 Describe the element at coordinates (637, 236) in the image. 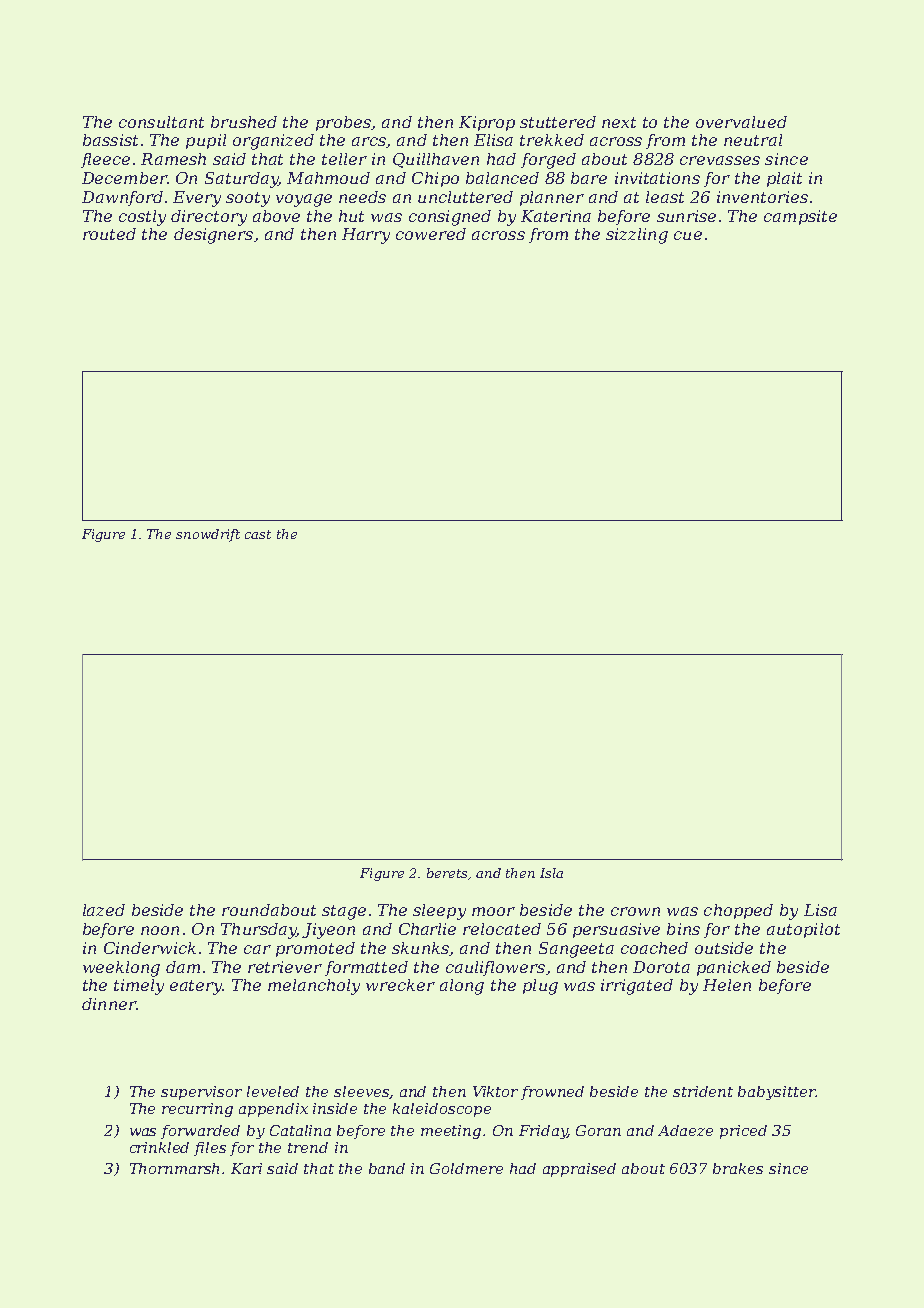

I see `sizzling` at that location.
